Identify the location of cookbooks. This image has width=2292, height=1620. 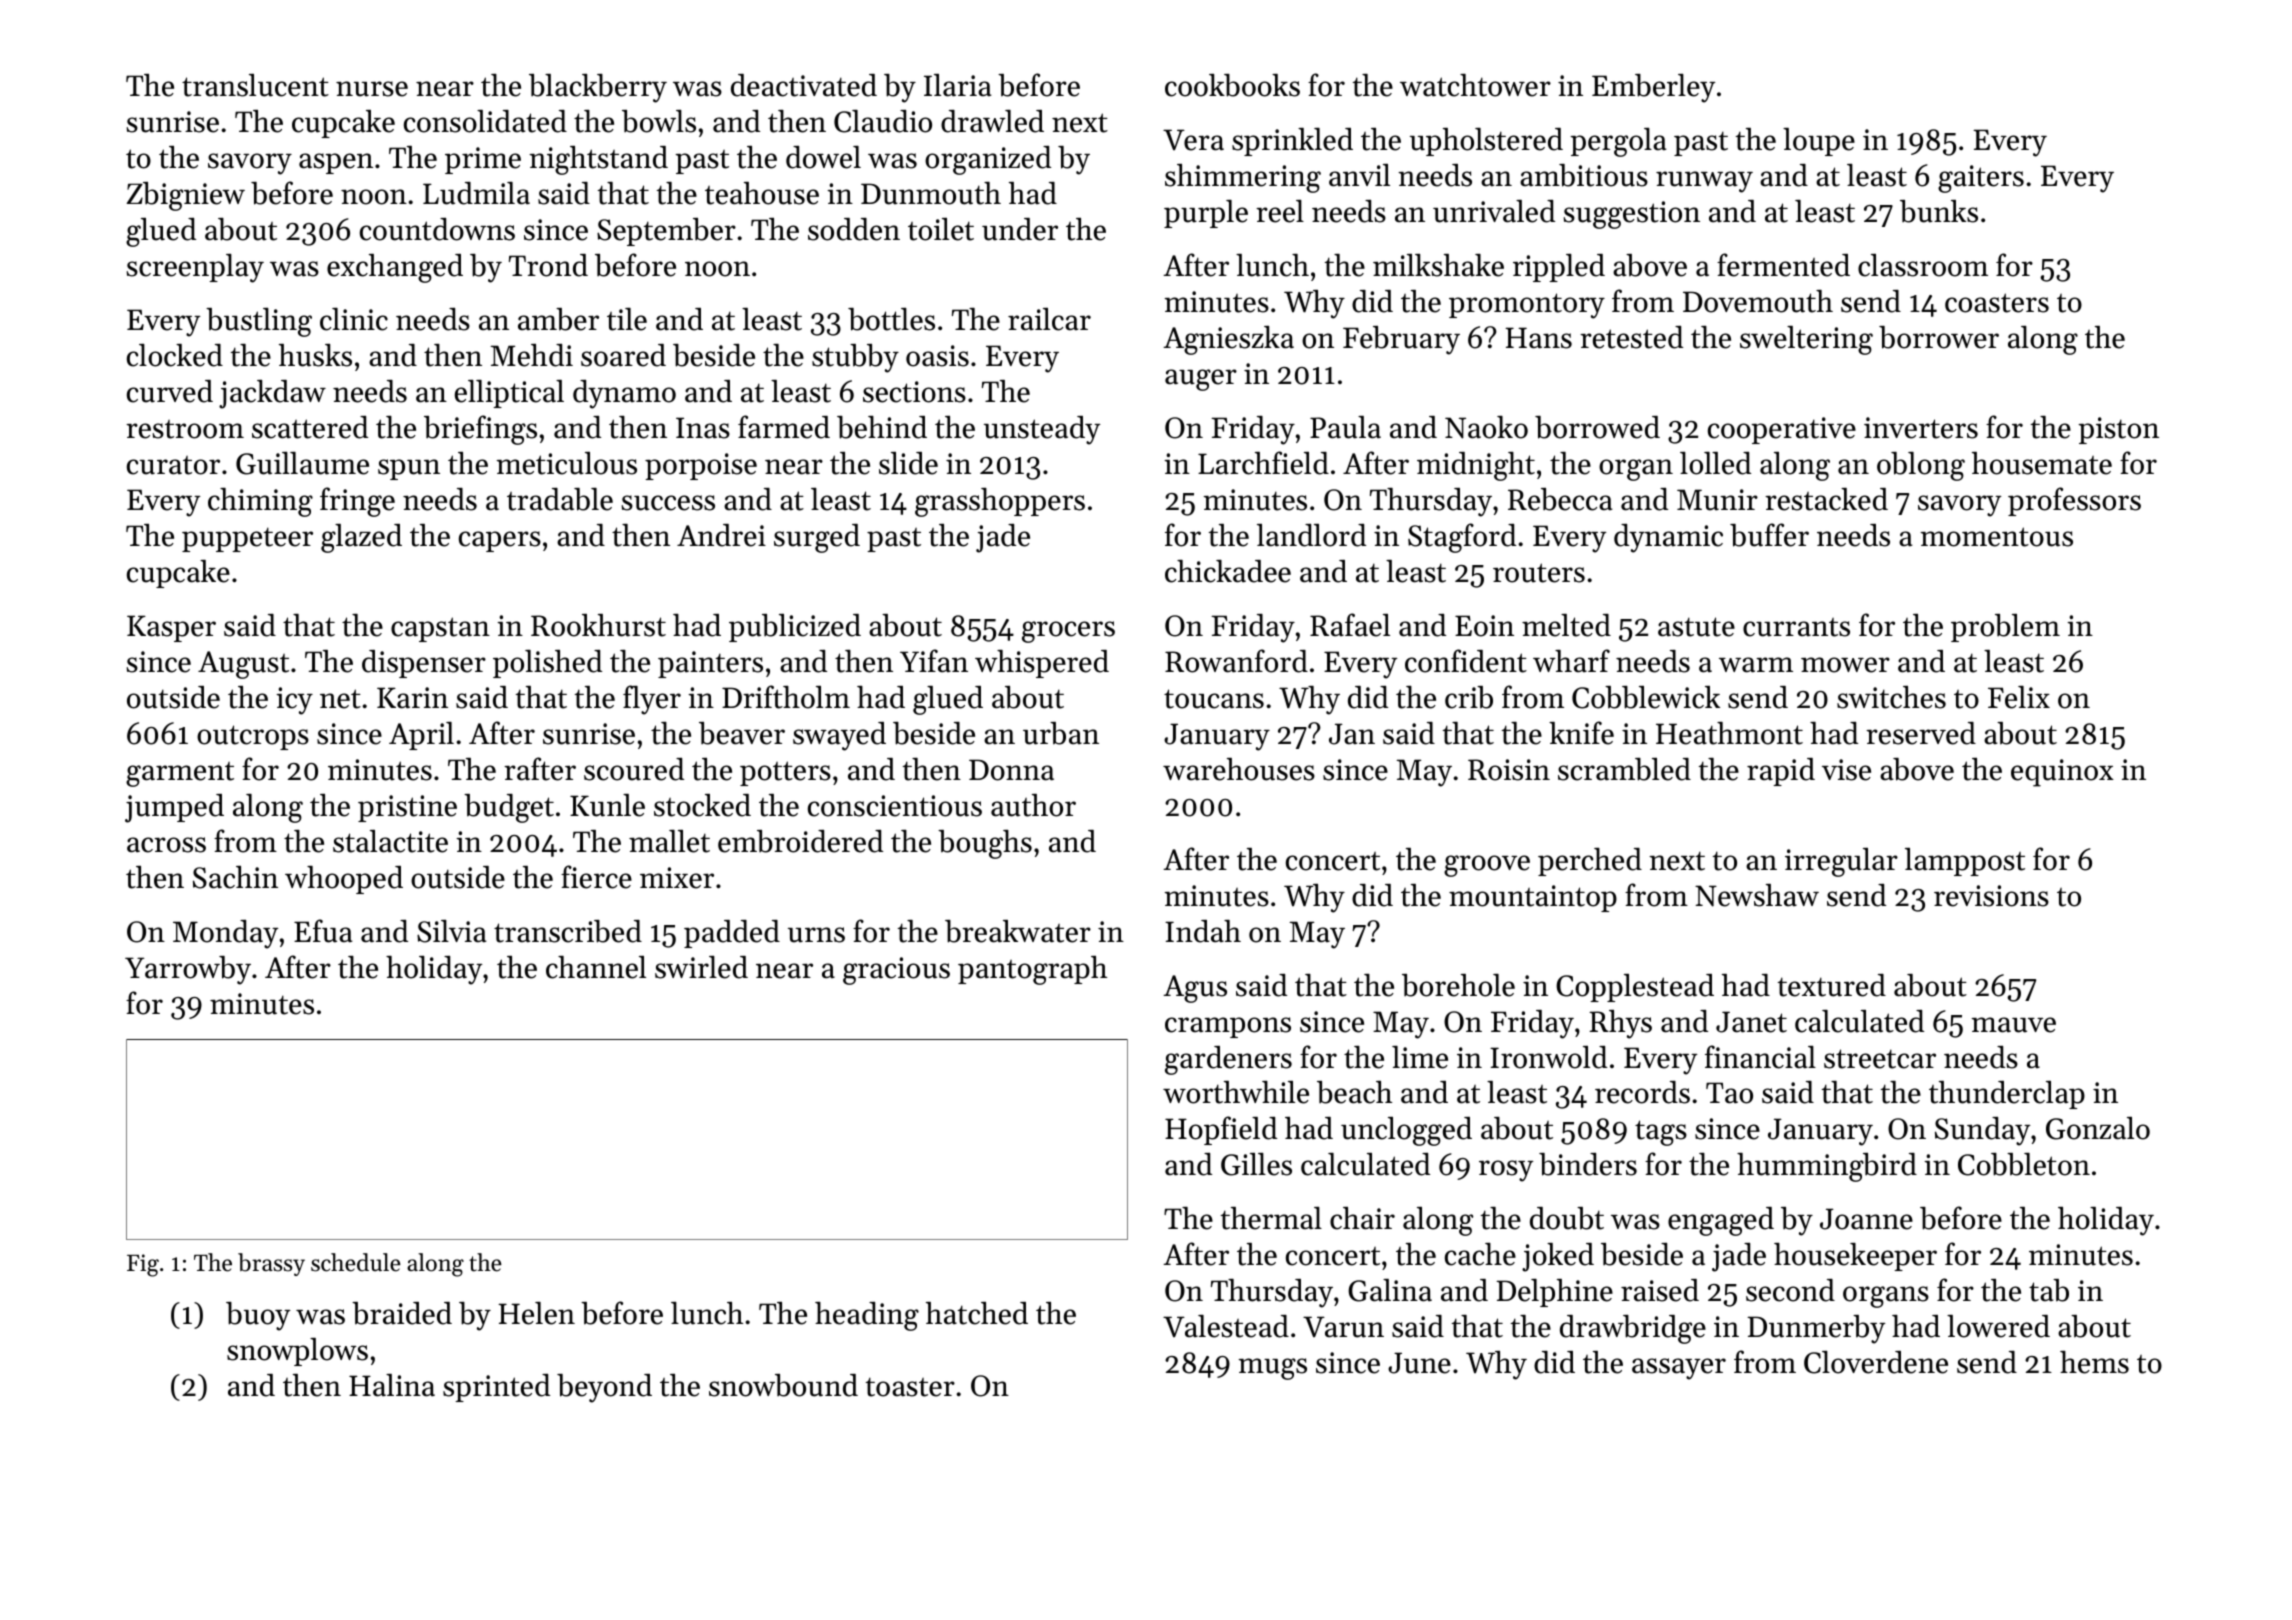
(1232, 85).
